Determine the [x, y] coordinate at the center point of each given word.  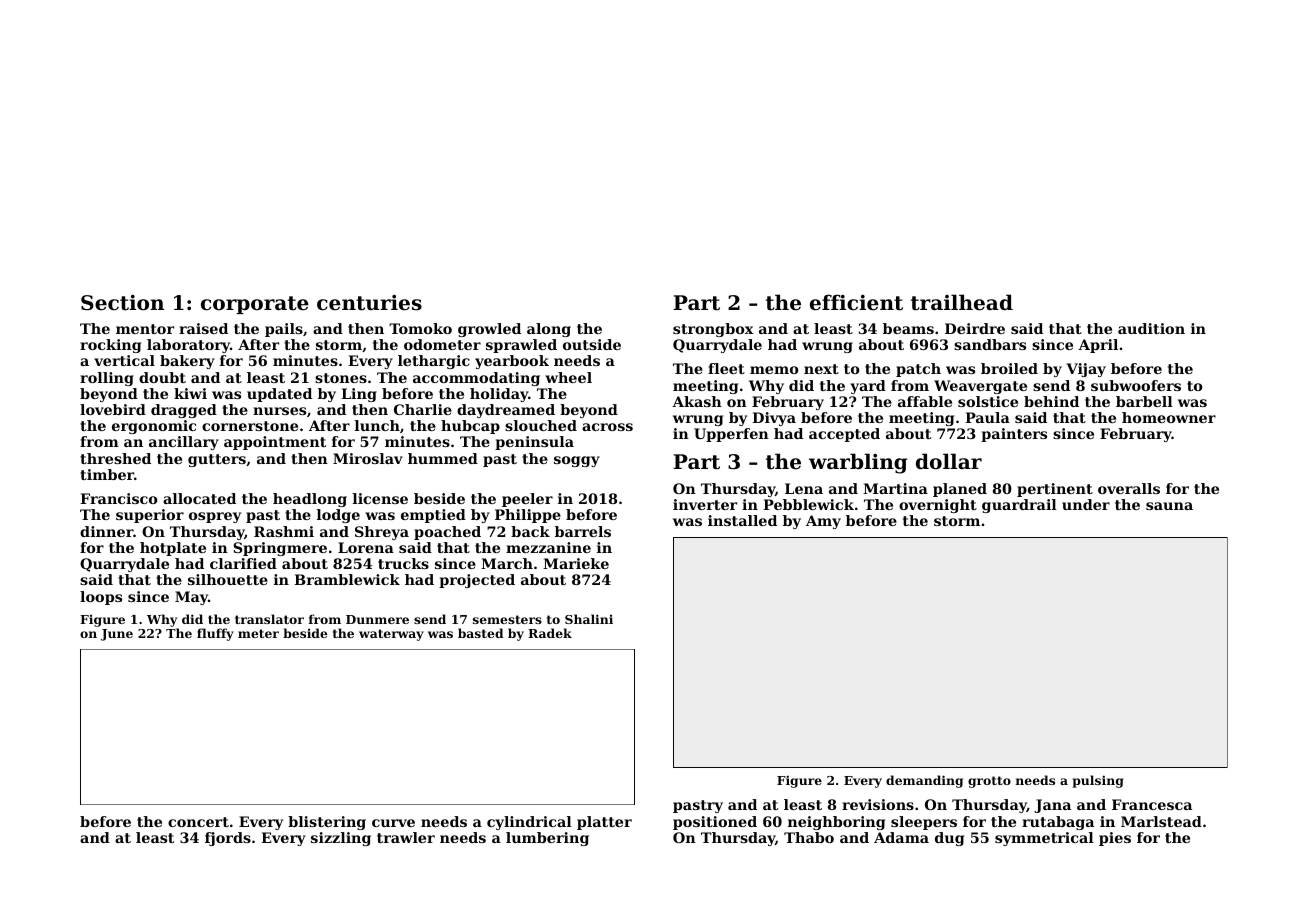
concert [198, 822]
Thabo [809, 837]
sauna [1169, 506]
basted [481, 633]
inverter [705, 504]
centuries [369, 303]
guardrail [1019, 506]
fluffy [215, 634]
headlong [310, 500]
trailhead [962, 302]
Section [122, 303]
